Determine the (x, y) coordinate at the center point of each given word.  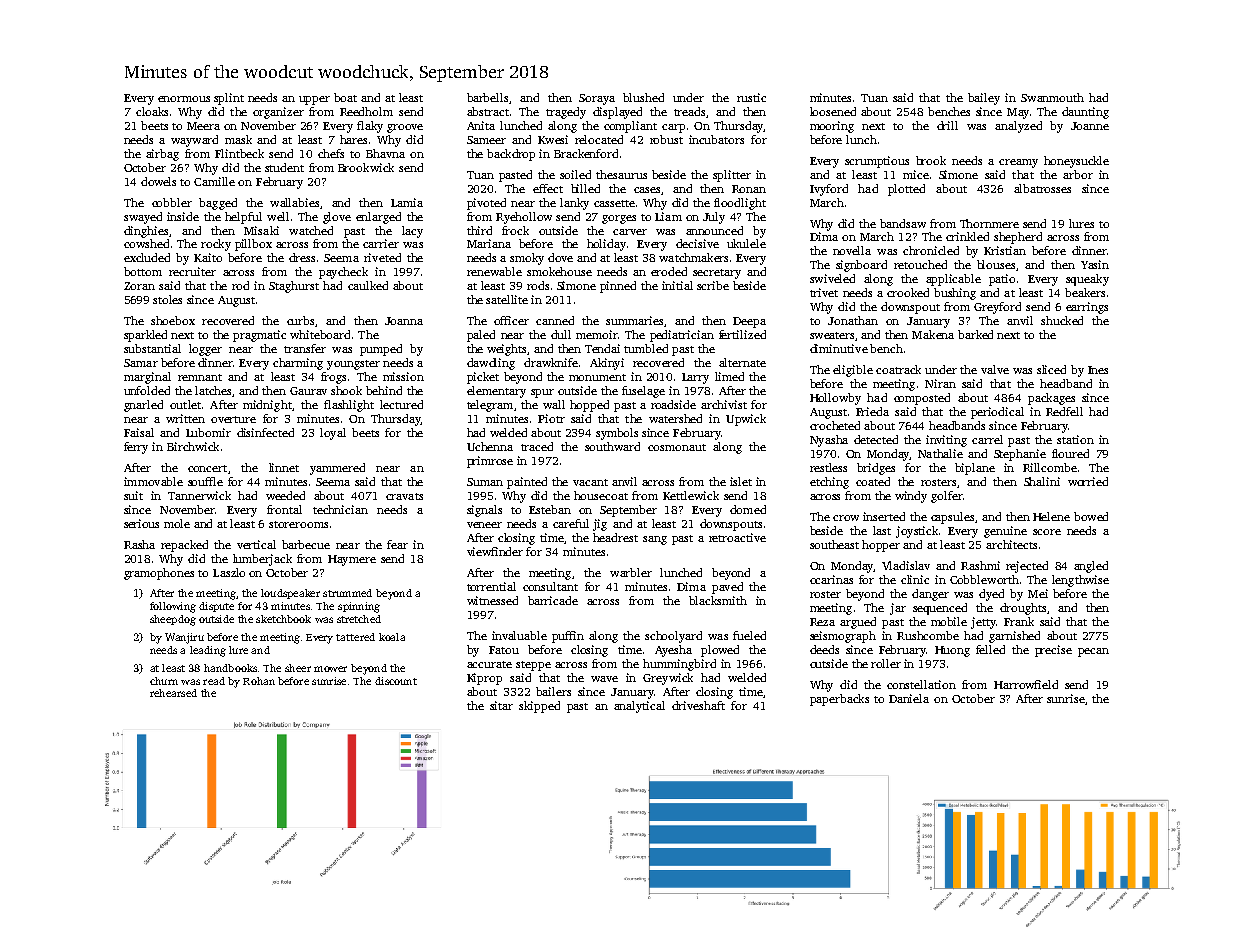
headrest (615, 537)
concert (207, 468)
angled (1091, 567)
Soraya (597, 99)
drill (947, 125)
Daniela (909, 698)
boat (345, 97)
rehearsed (173, 693)
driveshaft (698, 705)
